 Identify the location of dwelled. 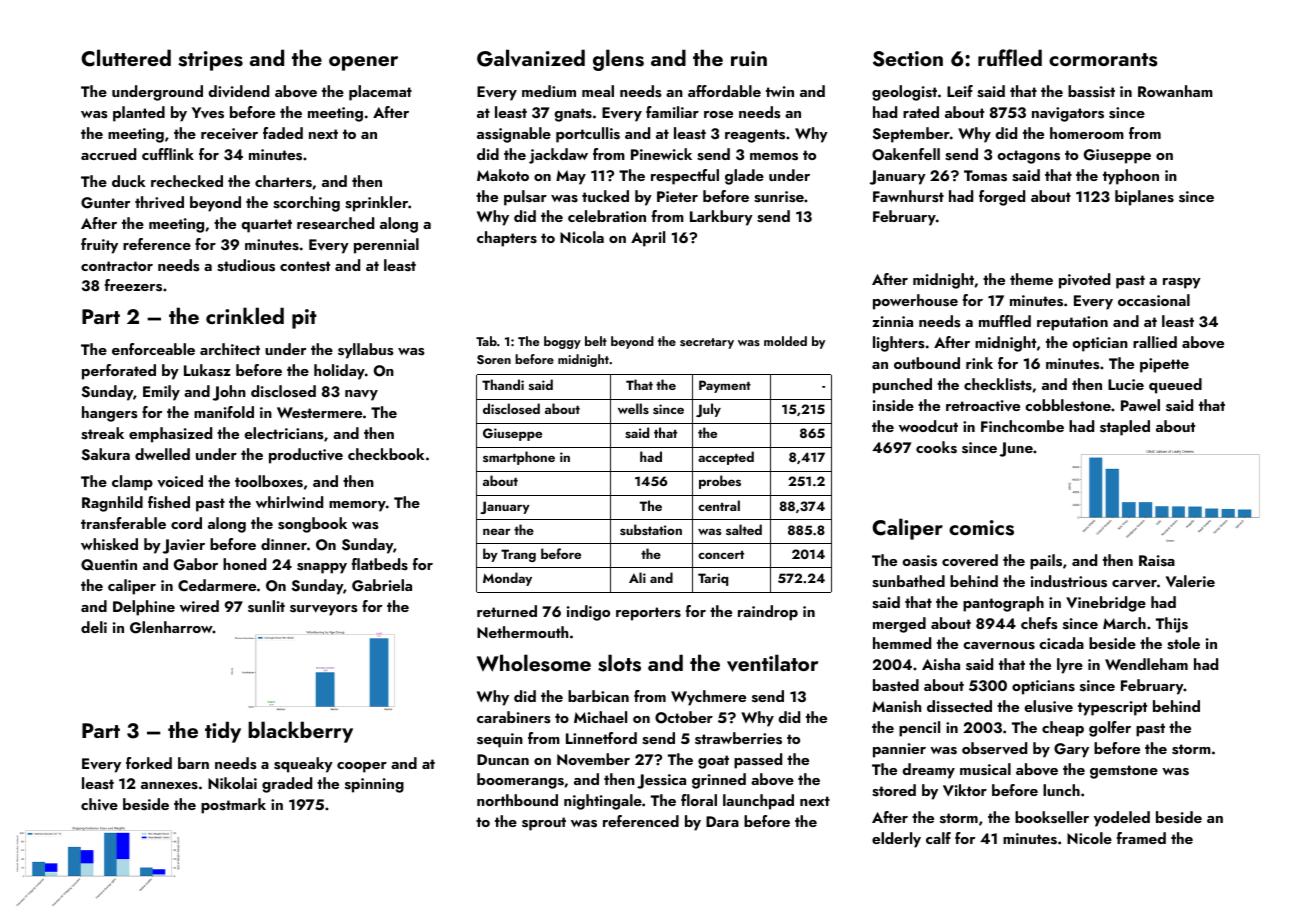
(162, 454).
